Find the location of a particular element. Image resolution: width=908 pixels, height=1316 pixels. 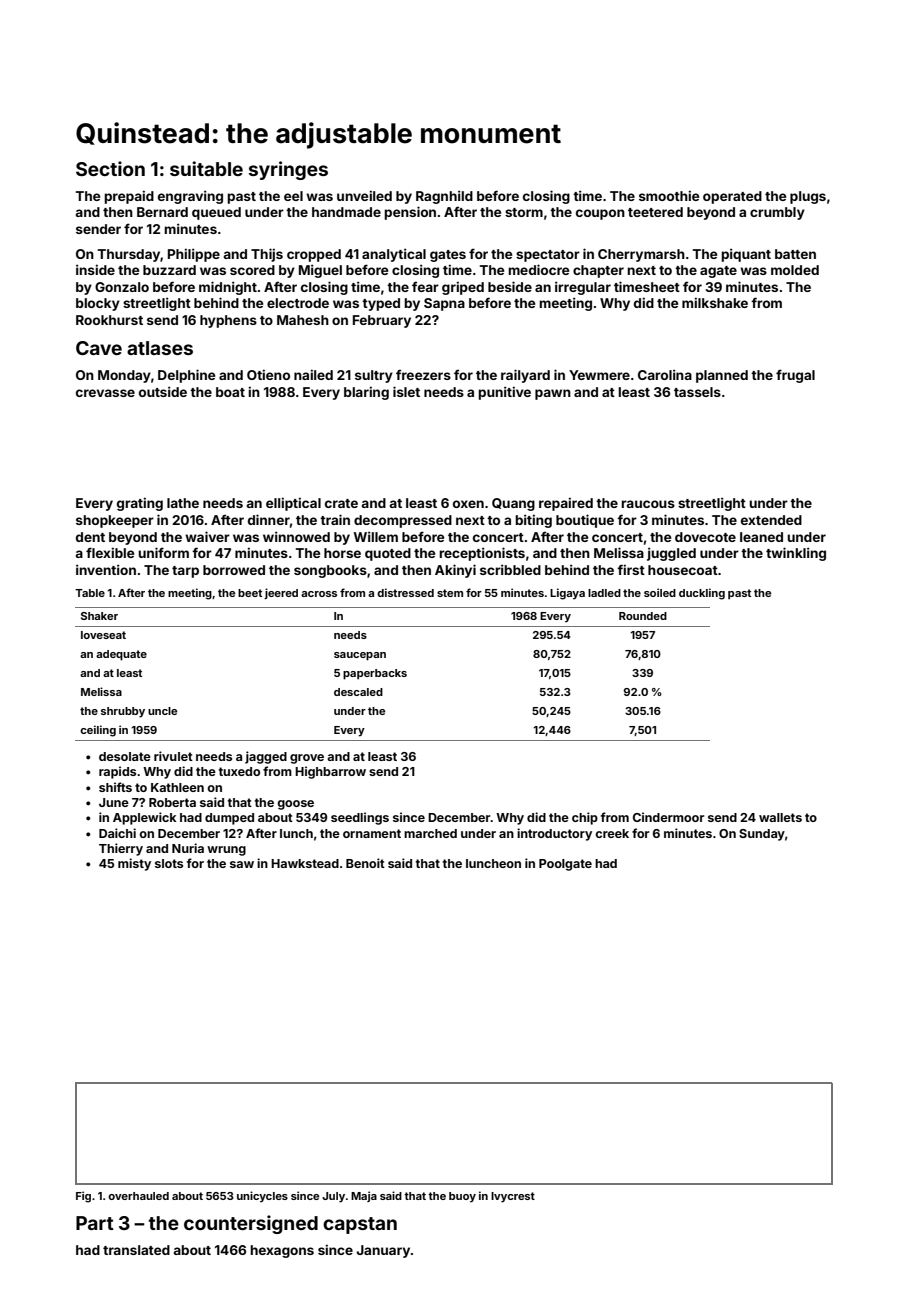

Ragnhild is located at coordinates (444, 197).
